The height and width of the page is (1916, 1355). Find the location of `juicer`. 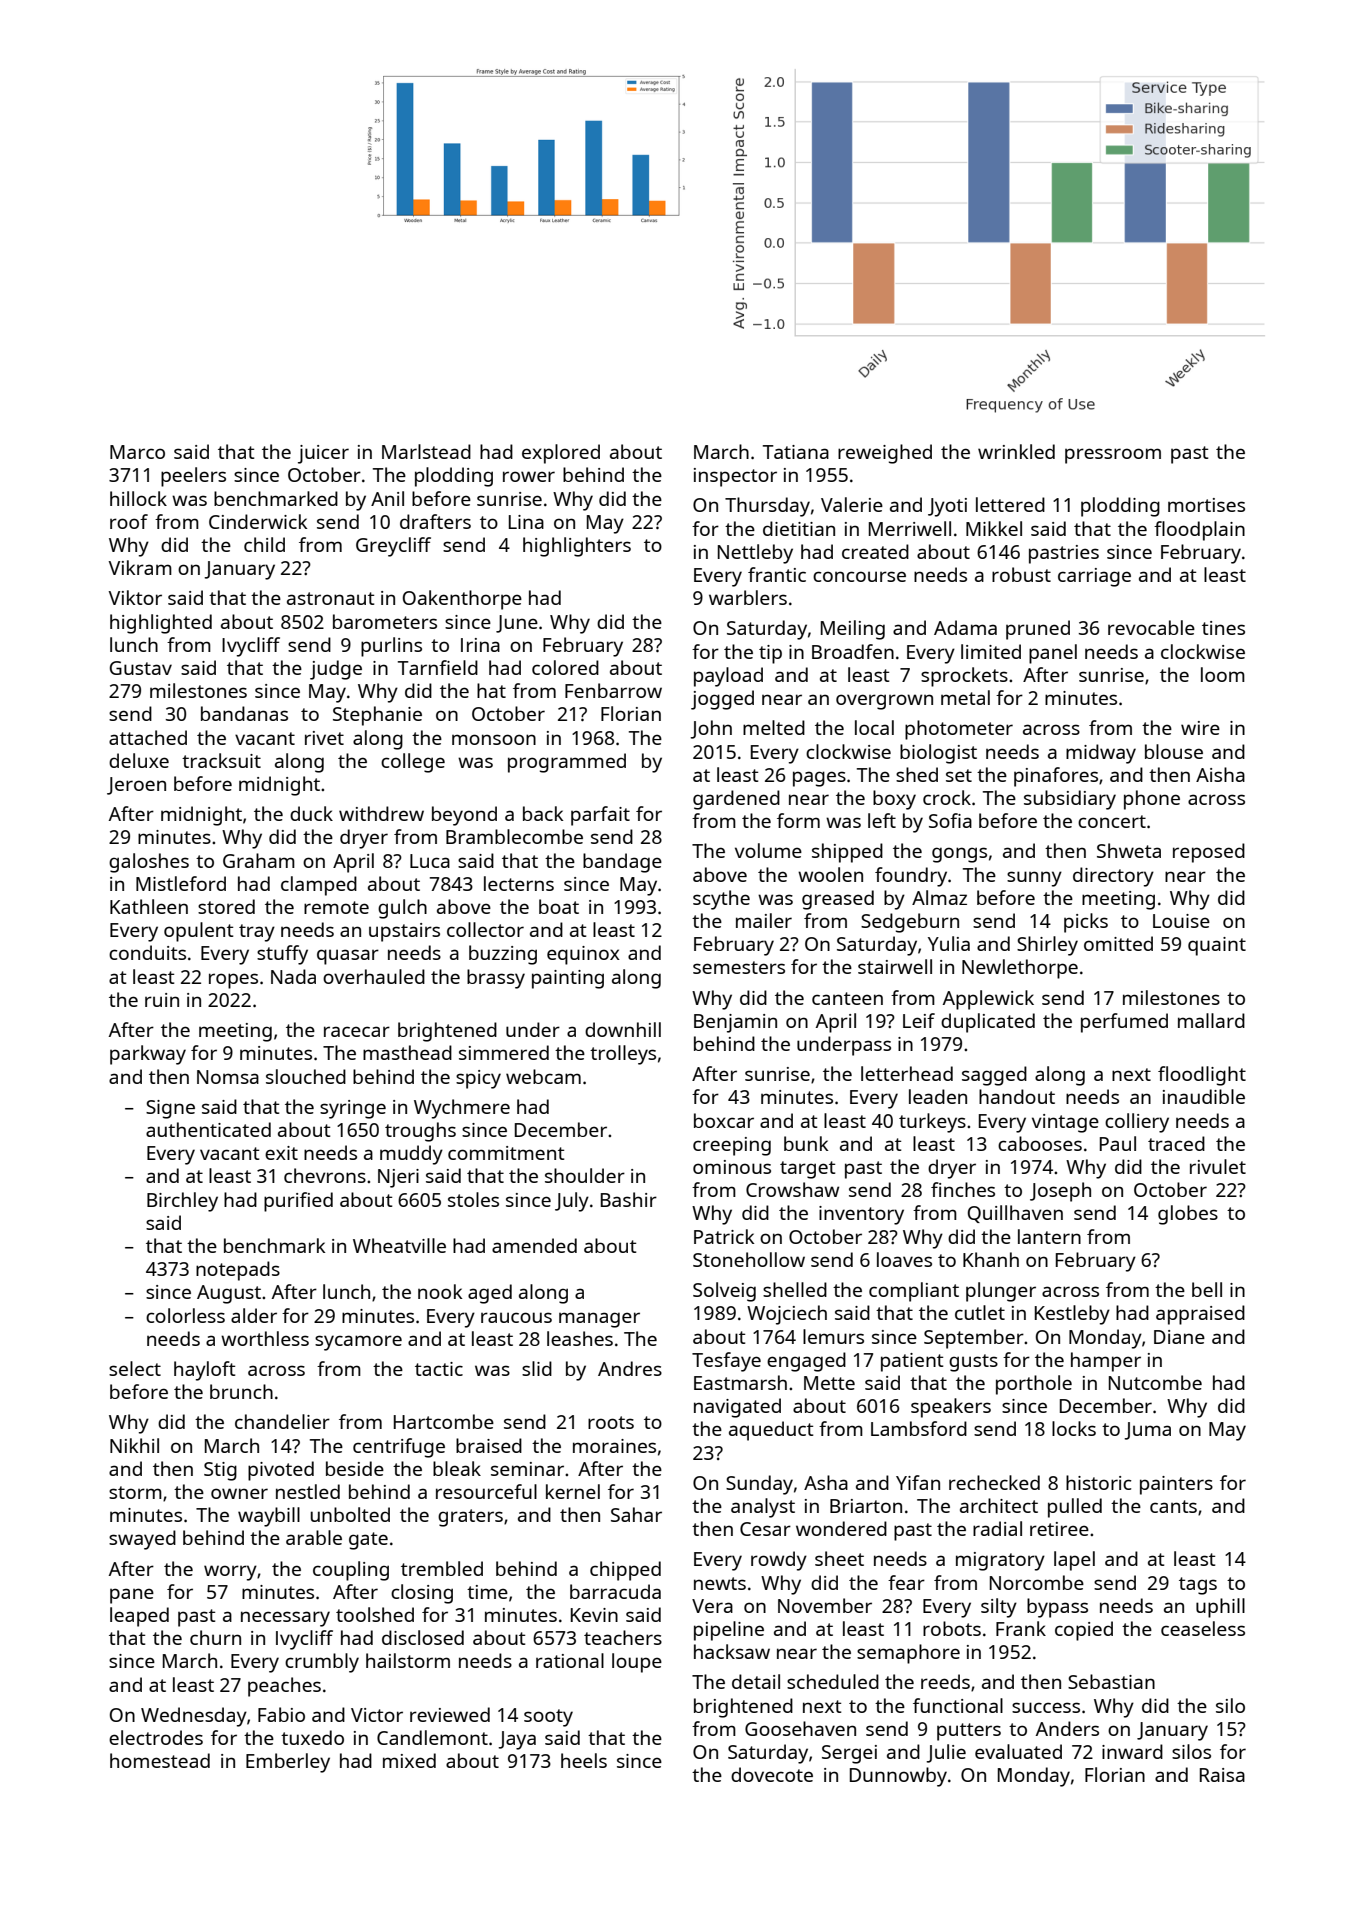

juicer is located at coordinates (323, 454).
